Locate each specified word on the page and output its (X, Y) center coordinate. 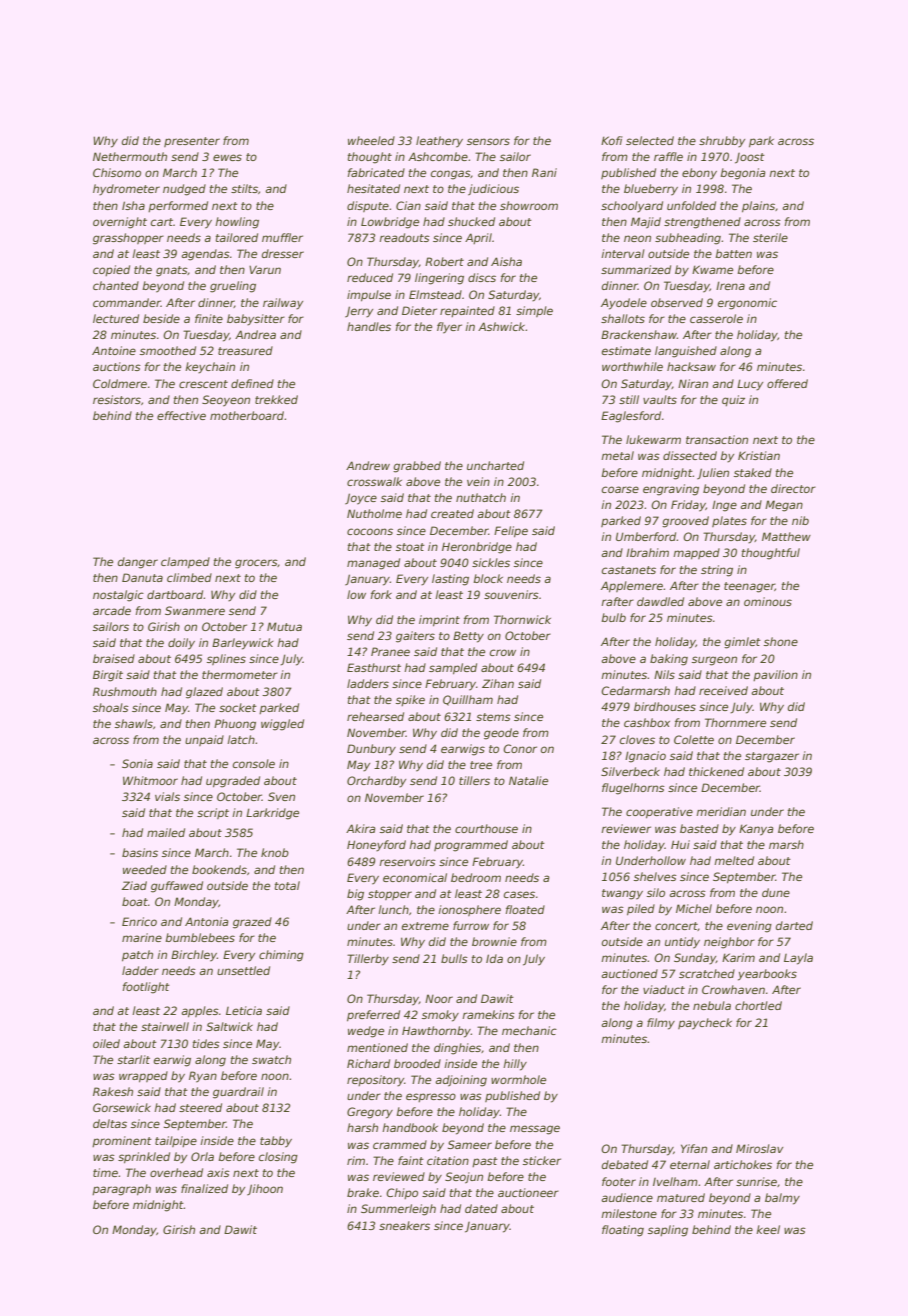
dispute (368, 206)
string (717, 571)
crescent (203, 384)
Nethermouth (130, 156)
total (287, 885)
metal (617, 455)
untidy (682, 943)
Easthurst (374, 667)
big (355, 895)
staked (753, 472)
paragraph (121, 1190)
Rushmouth (125, 691)
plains (758, 207)
